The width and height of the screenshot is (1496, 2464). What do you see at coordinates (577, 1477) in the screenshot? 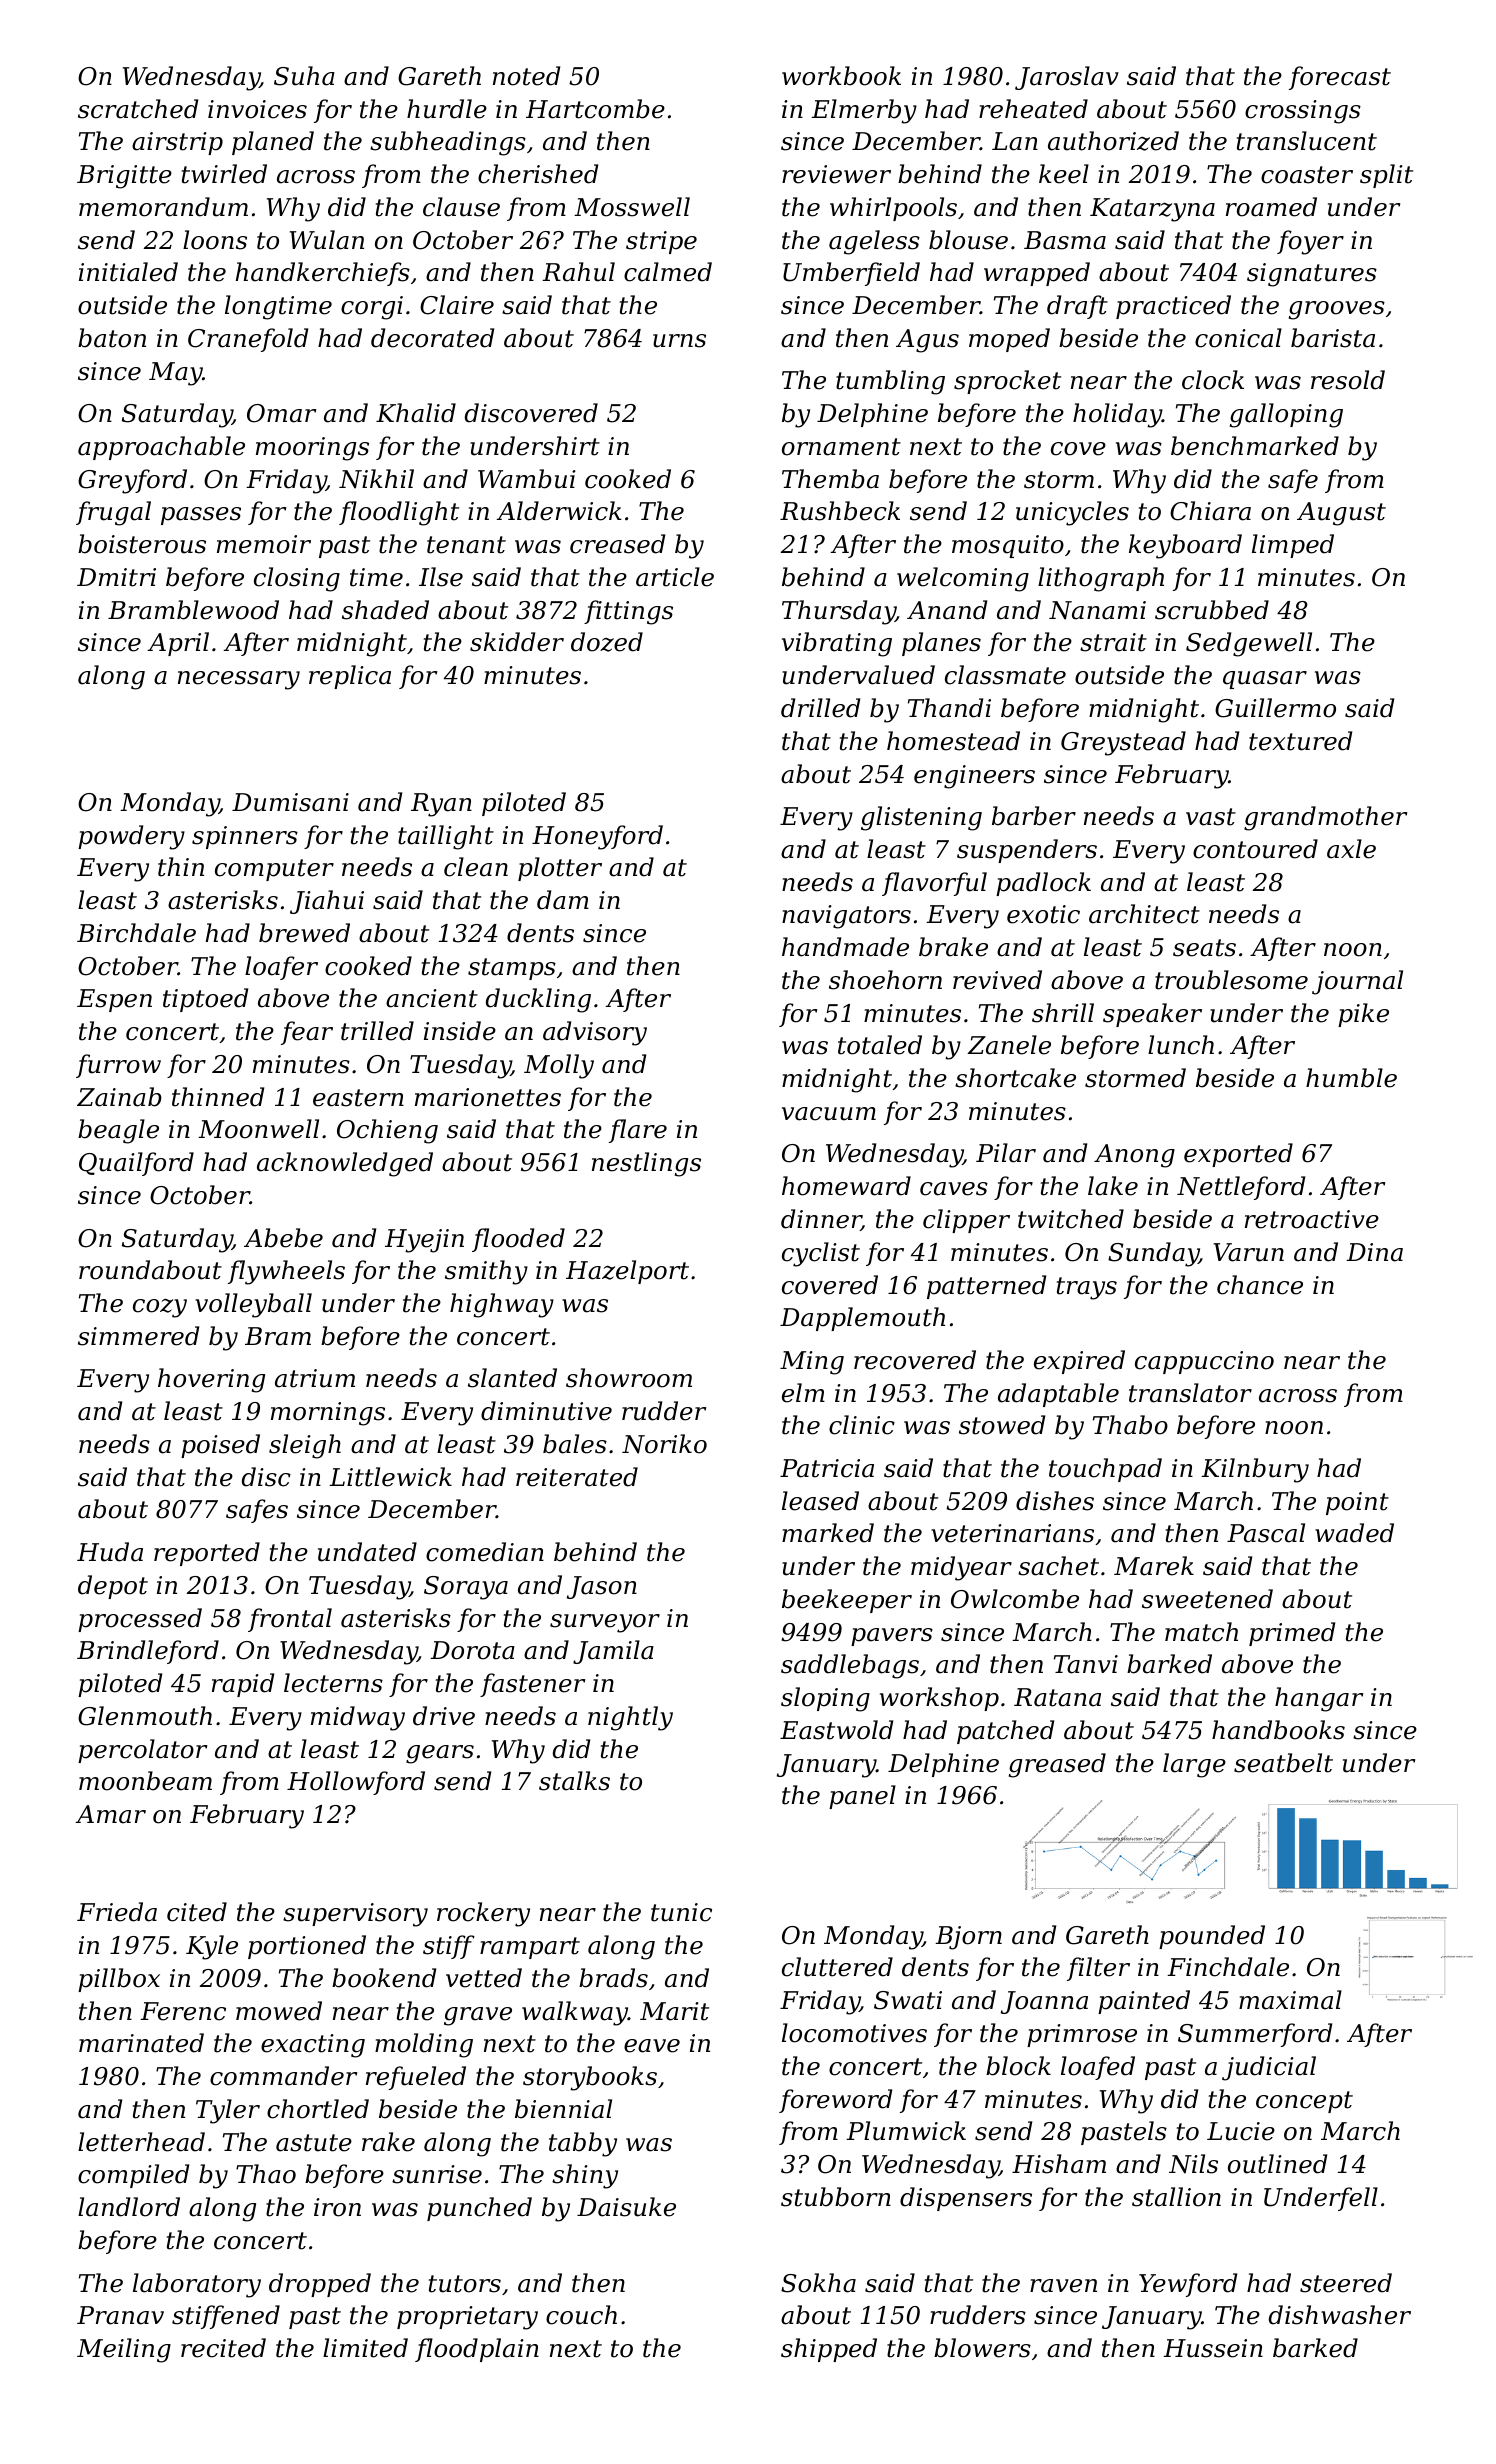
I see `reiterated` at bounding box center [577, 1477].
